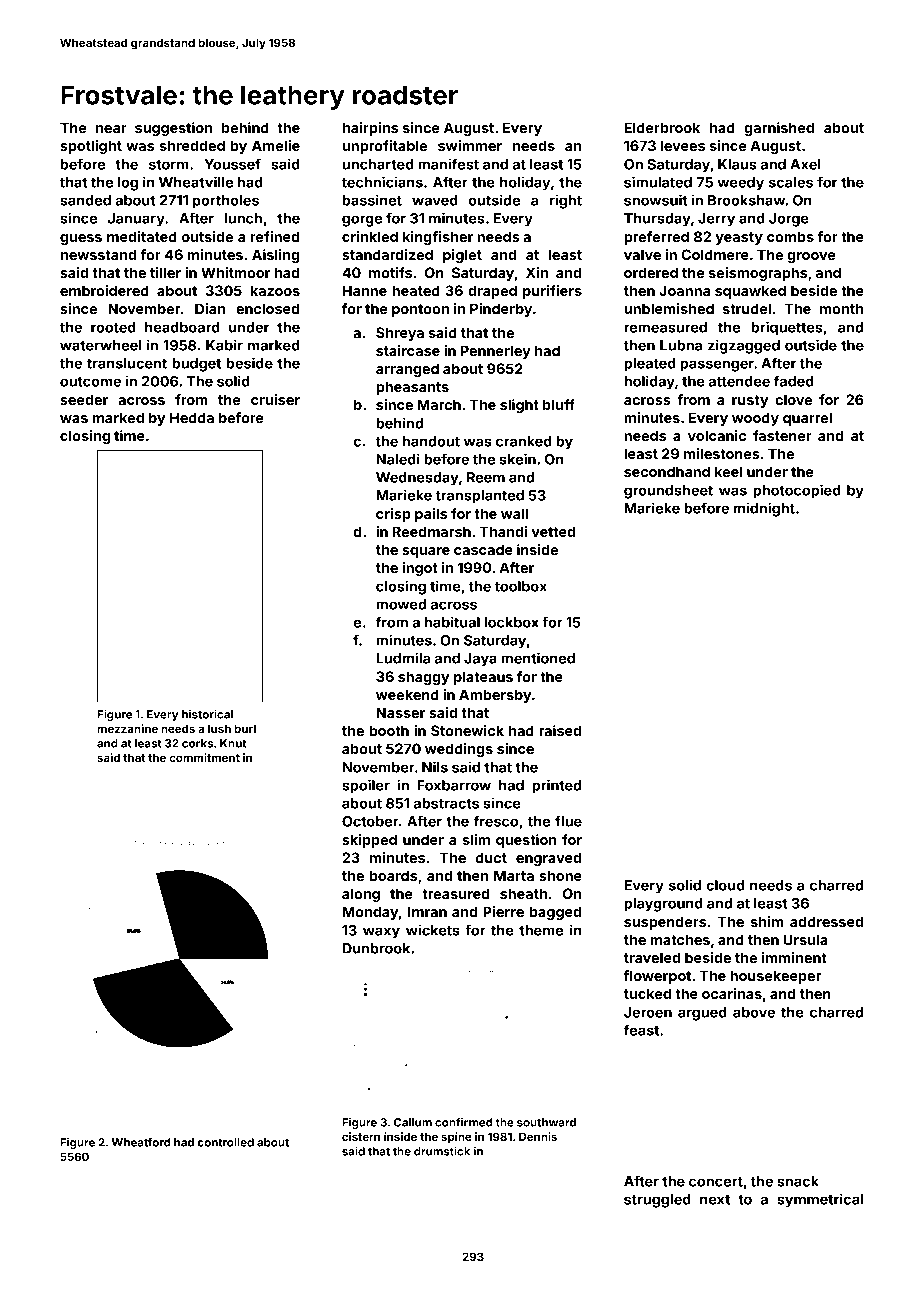 This screenshot has width=924, height=1308. I want to click on quarrel, so click(807, 419).
